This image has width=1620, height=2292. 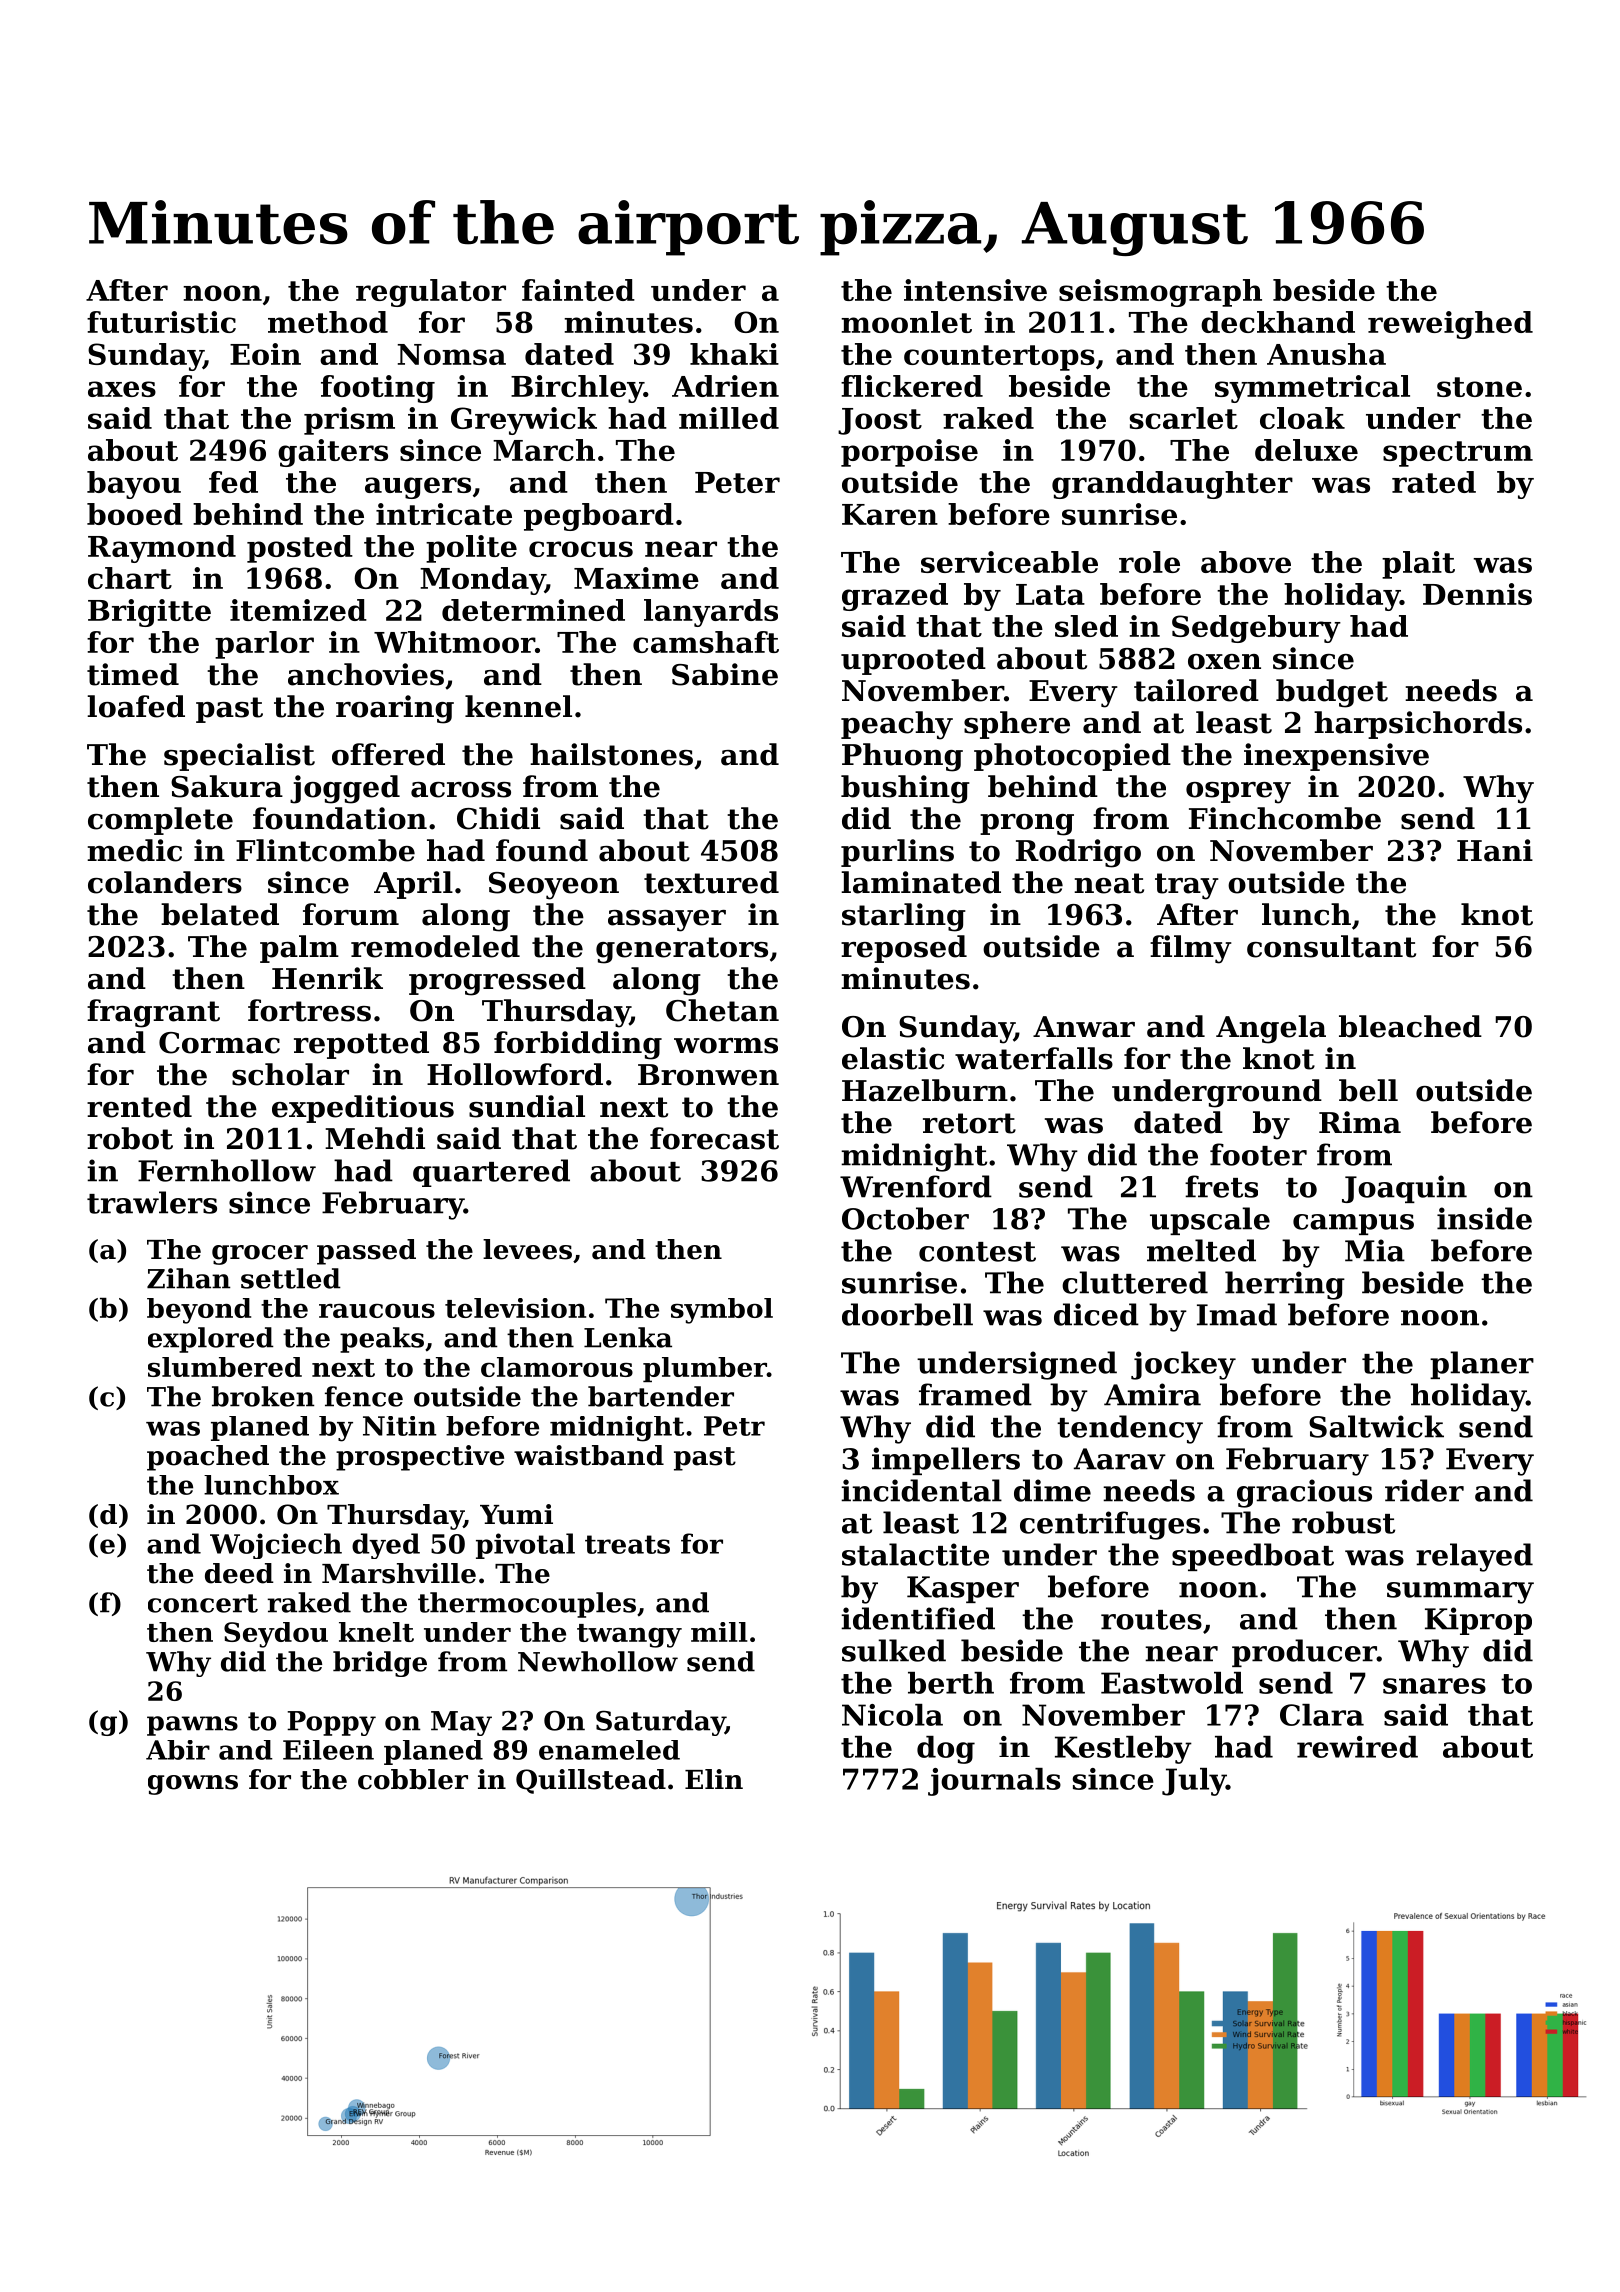 I want to click on bayou, so click(x=134, y=485).
